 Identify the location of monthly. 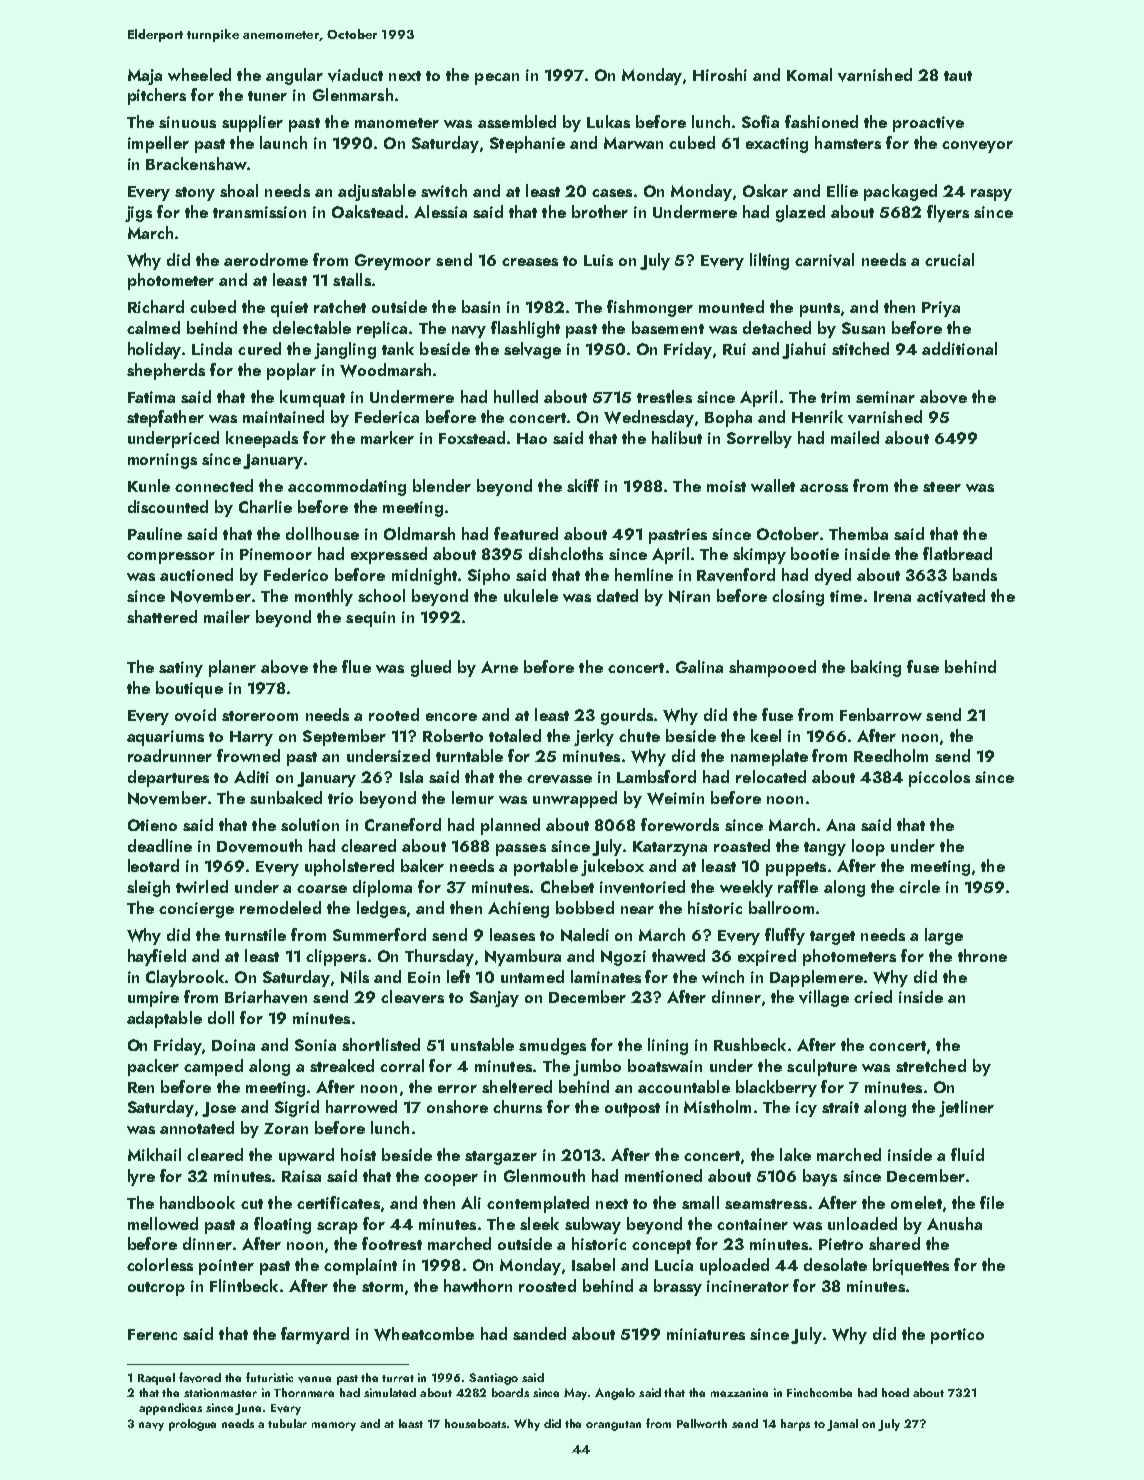
(324, 597).
